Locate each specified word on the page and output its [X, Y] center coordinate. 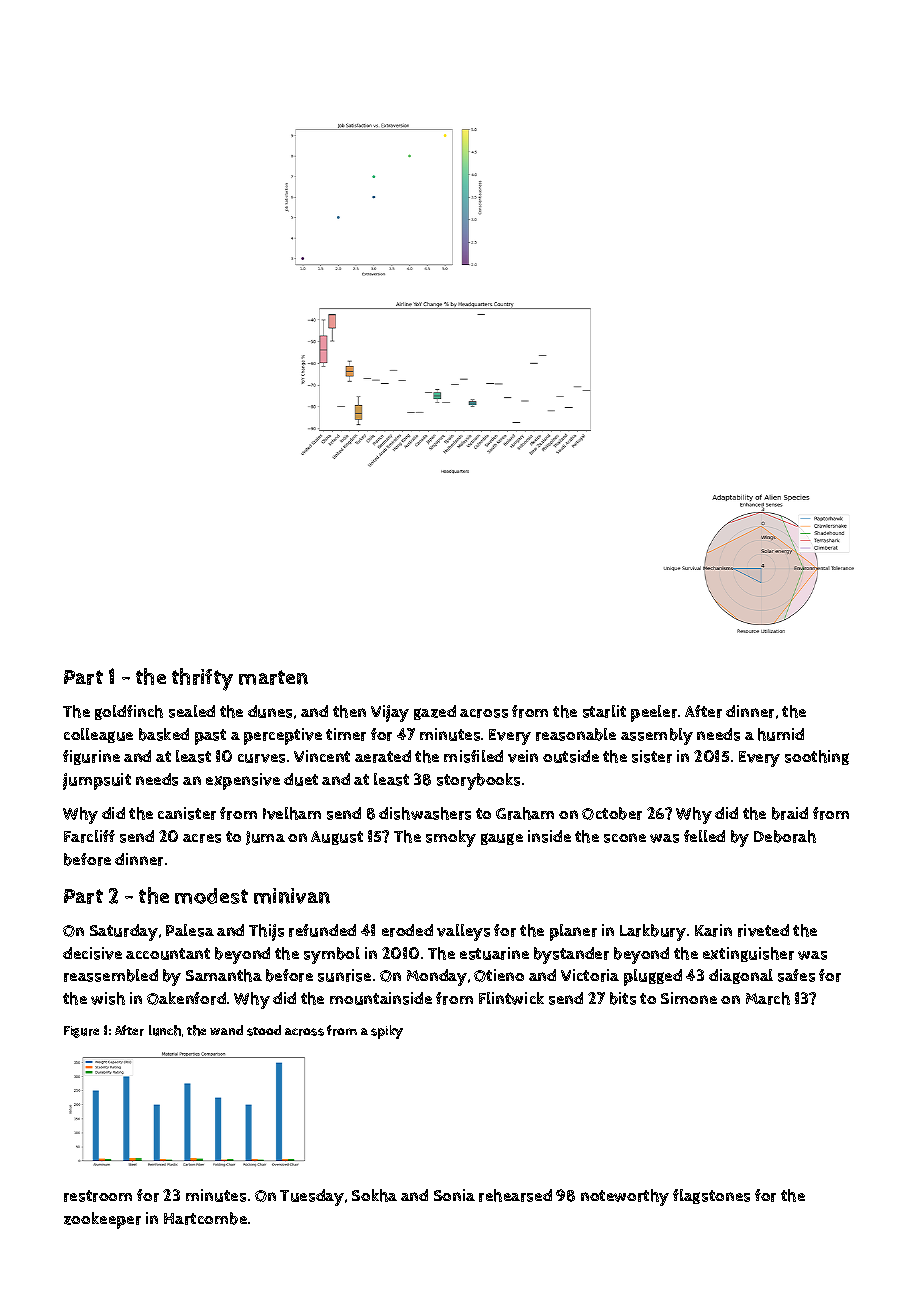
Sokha [374, 1195]
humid [781, 734]
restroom [98, 1196]
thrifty [202, 679]
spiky [387, 1032]
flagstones [711, 1196]
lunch [165, 1030]
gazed [435, 712]
